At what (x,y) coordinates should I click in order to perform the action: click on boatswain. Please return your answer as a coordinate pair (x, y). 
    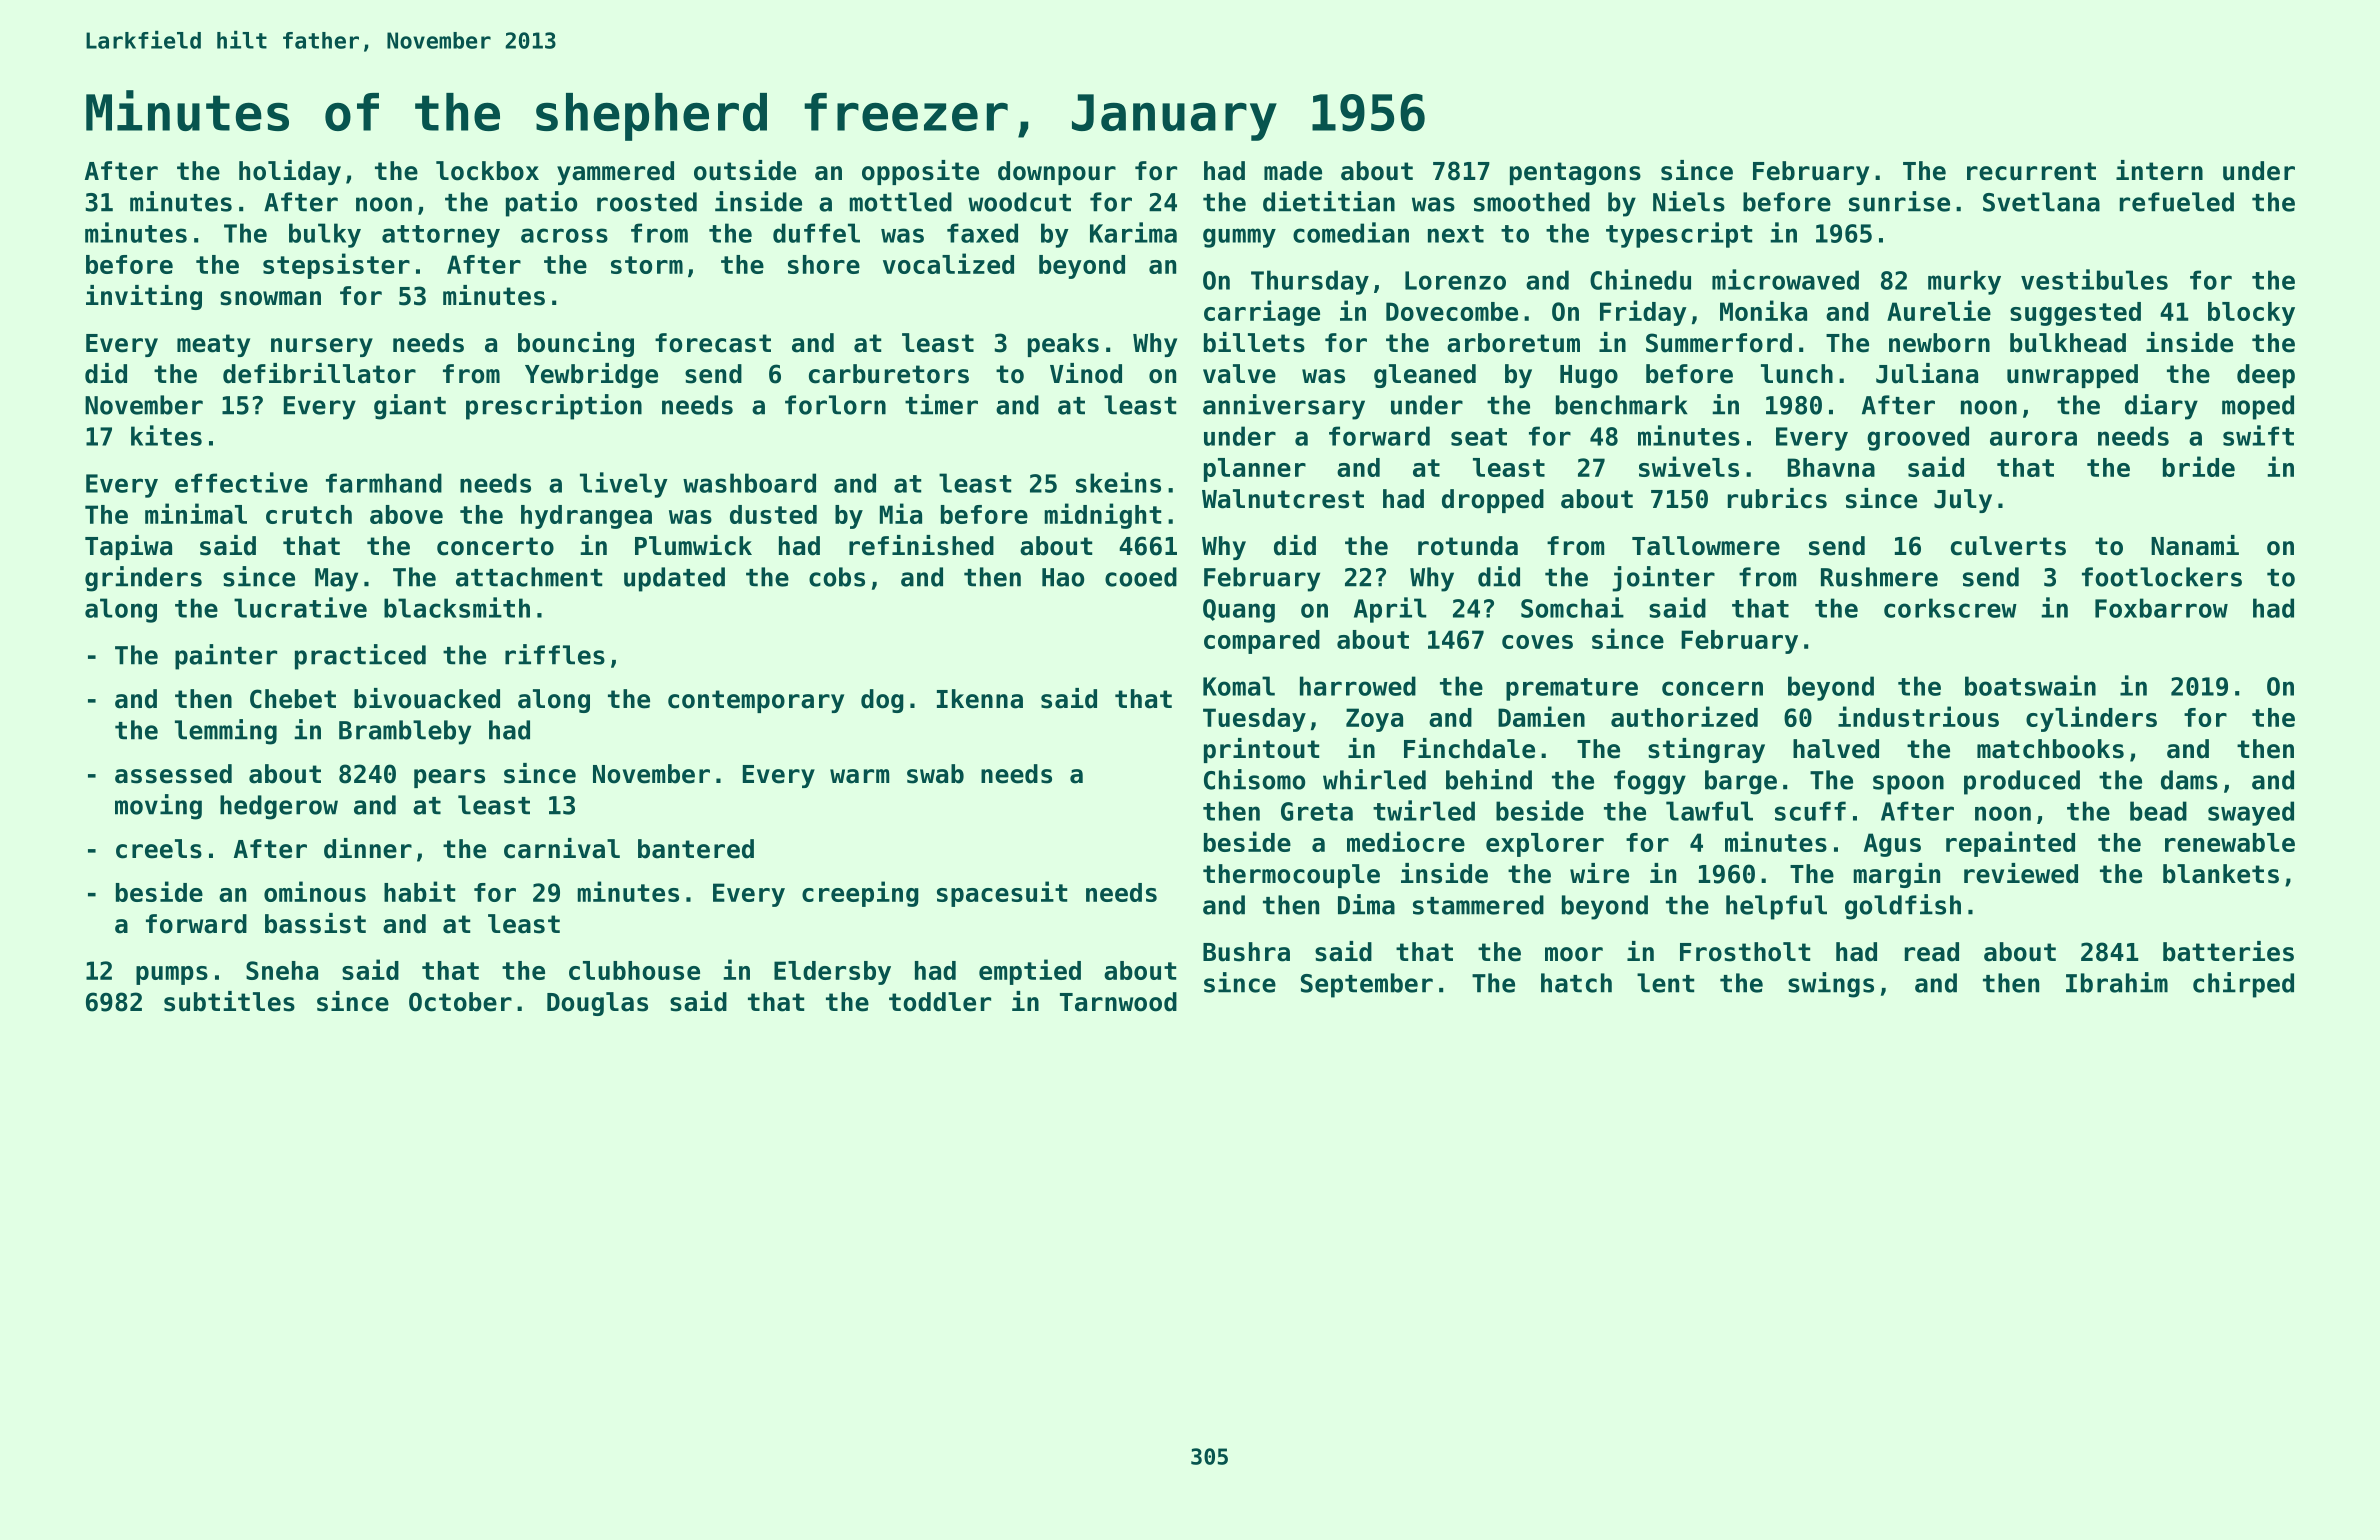
    Looking at the image, I should click on (2030, 685).
